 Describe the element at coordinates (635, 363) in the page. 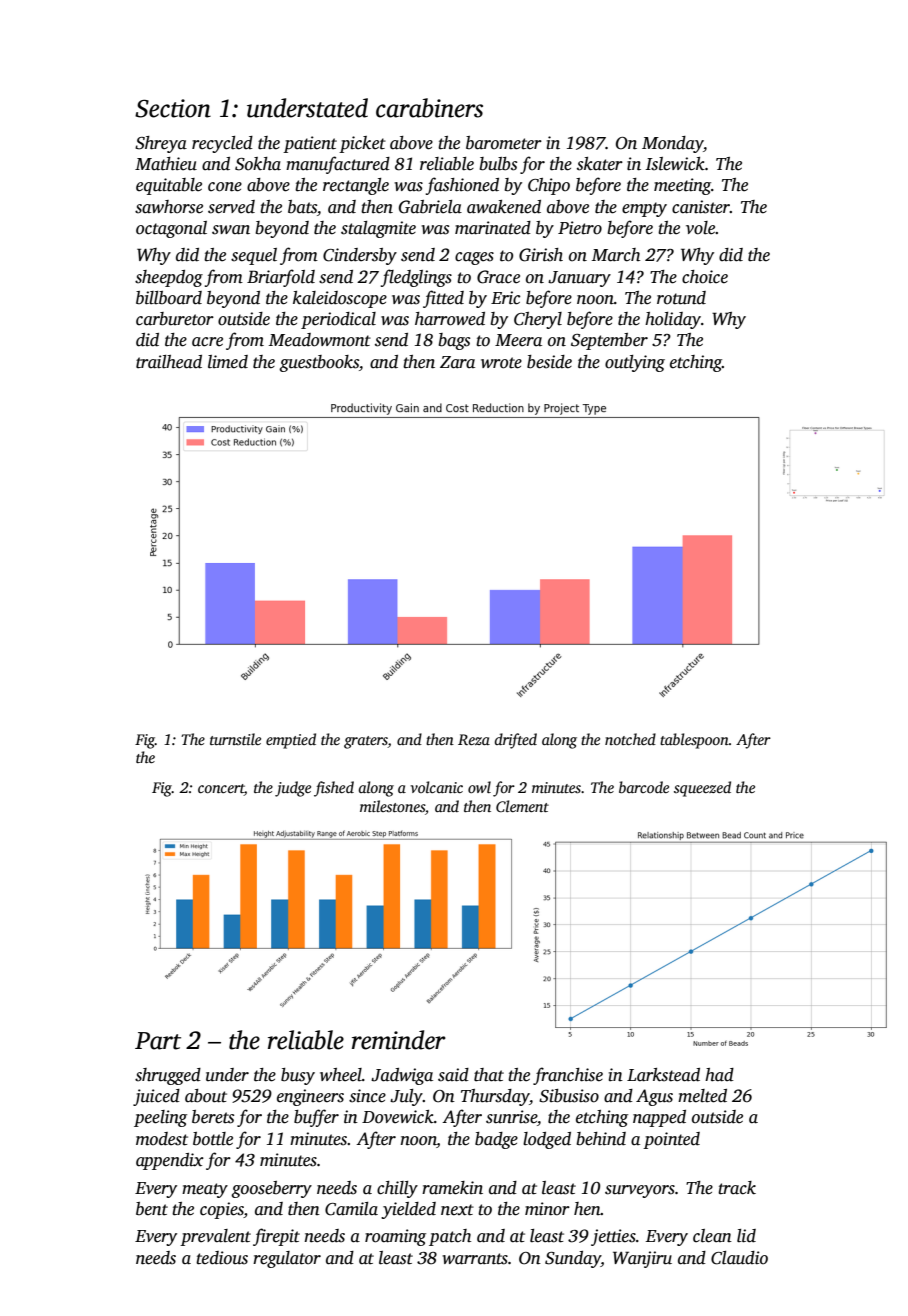

I see `outlying` at that location.
